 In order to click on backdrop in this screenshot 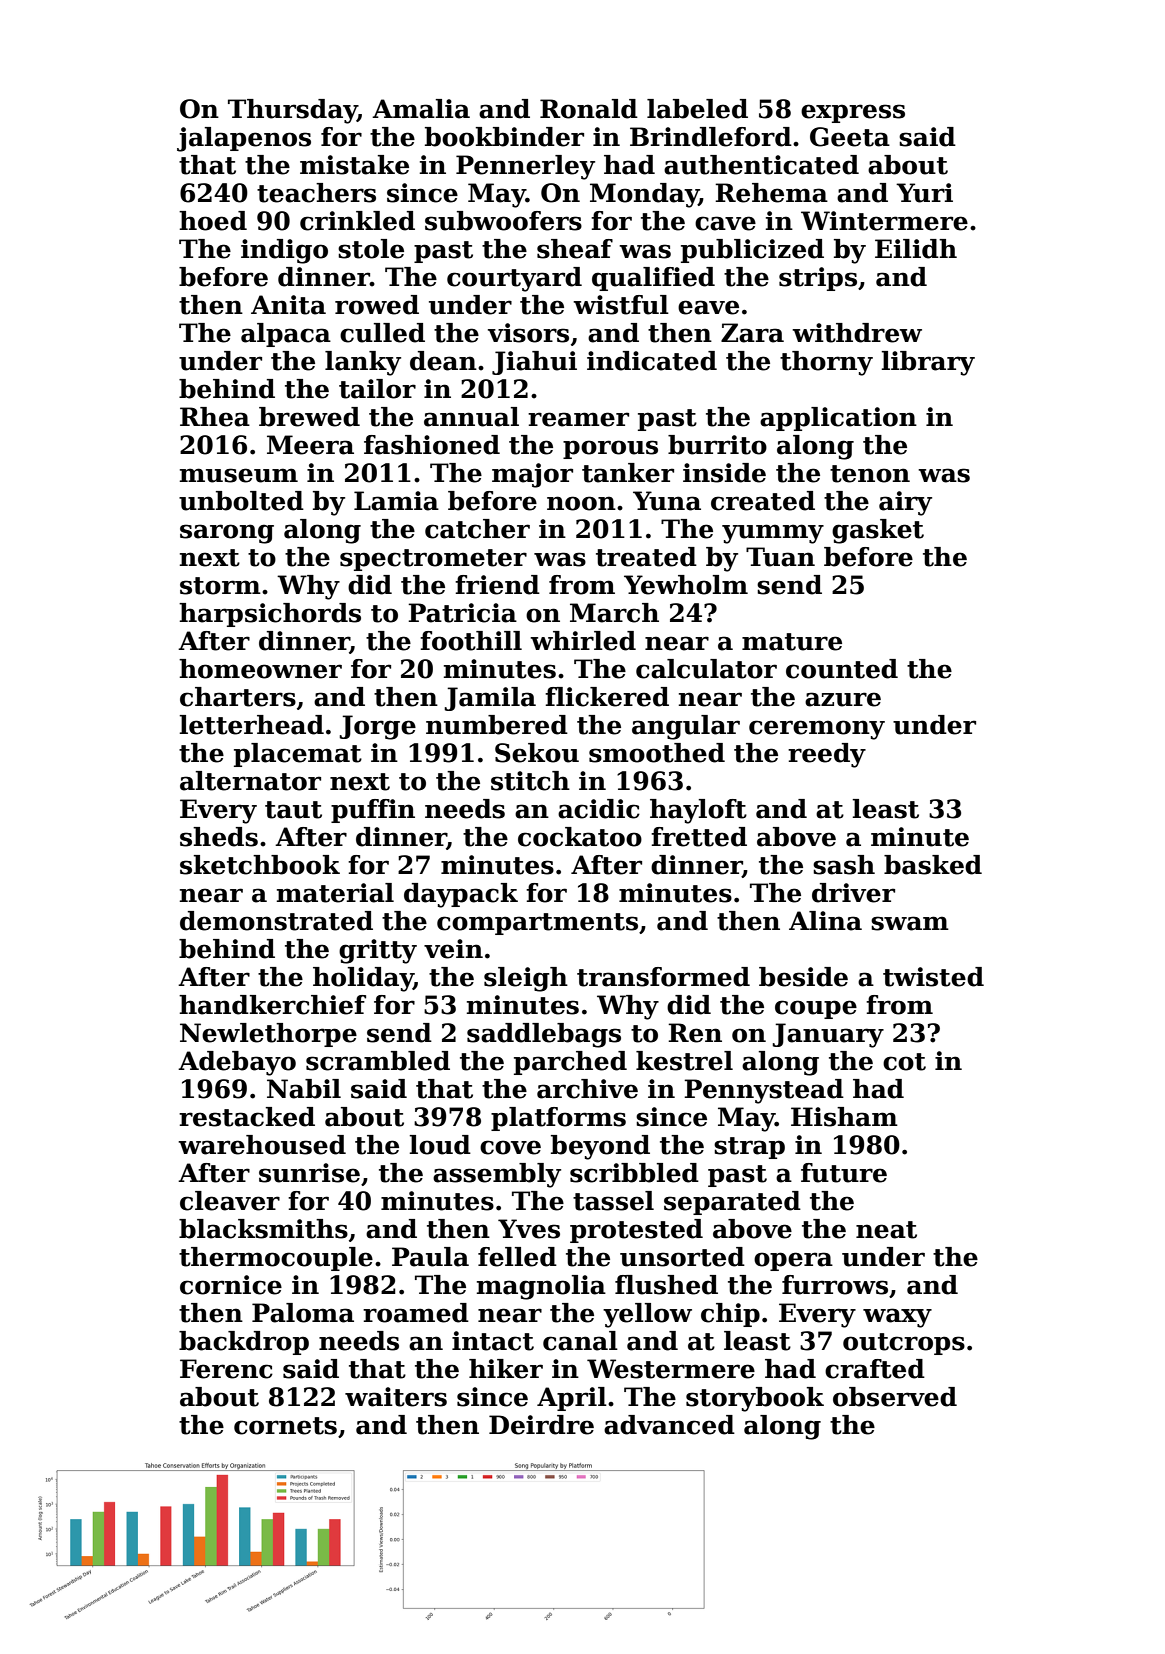, I will do `click(244, 1343)`.
